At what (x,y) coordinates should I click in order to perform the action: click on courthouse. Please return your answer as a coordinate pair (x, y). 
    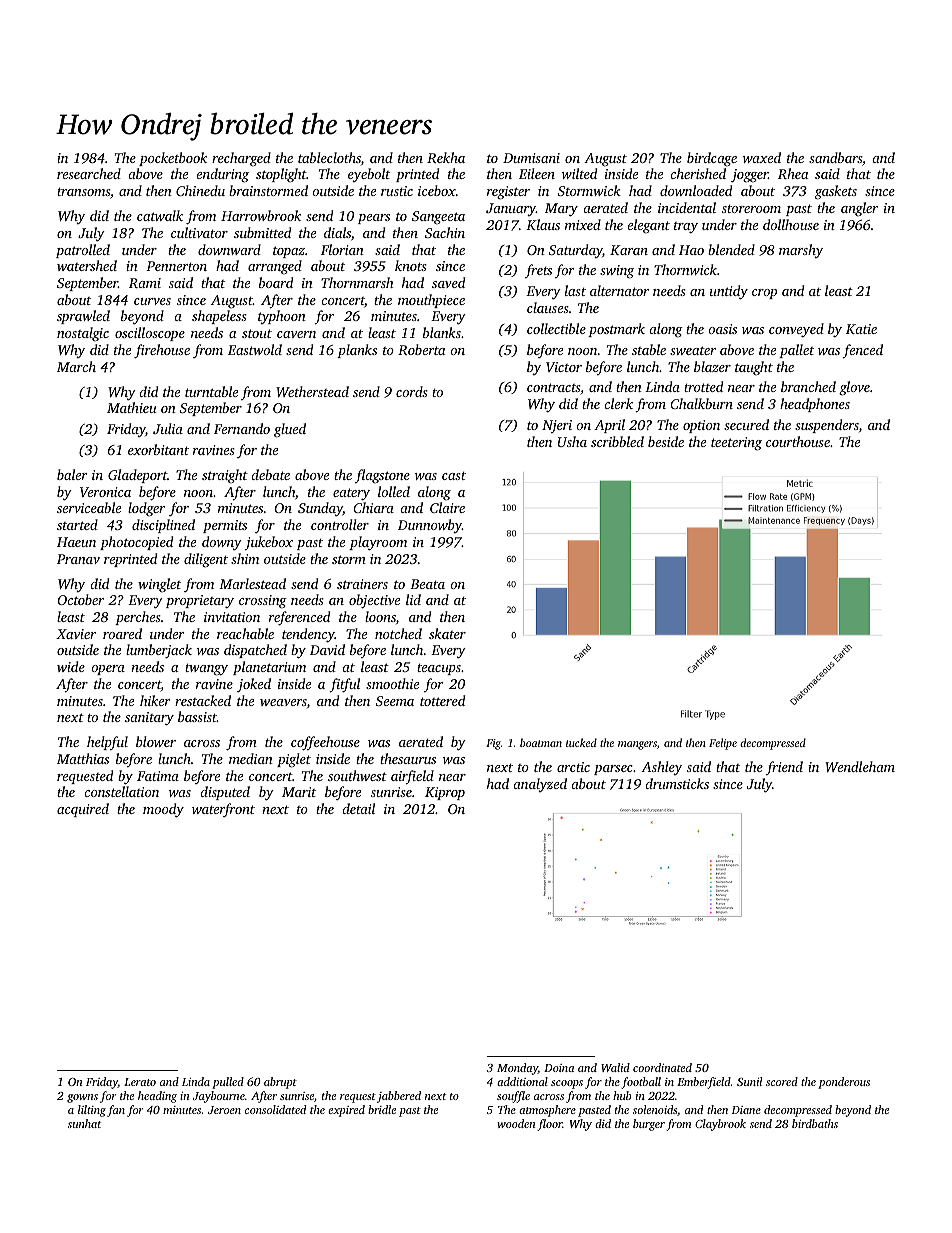
    Looking at the image, I should click on (798, 441).
